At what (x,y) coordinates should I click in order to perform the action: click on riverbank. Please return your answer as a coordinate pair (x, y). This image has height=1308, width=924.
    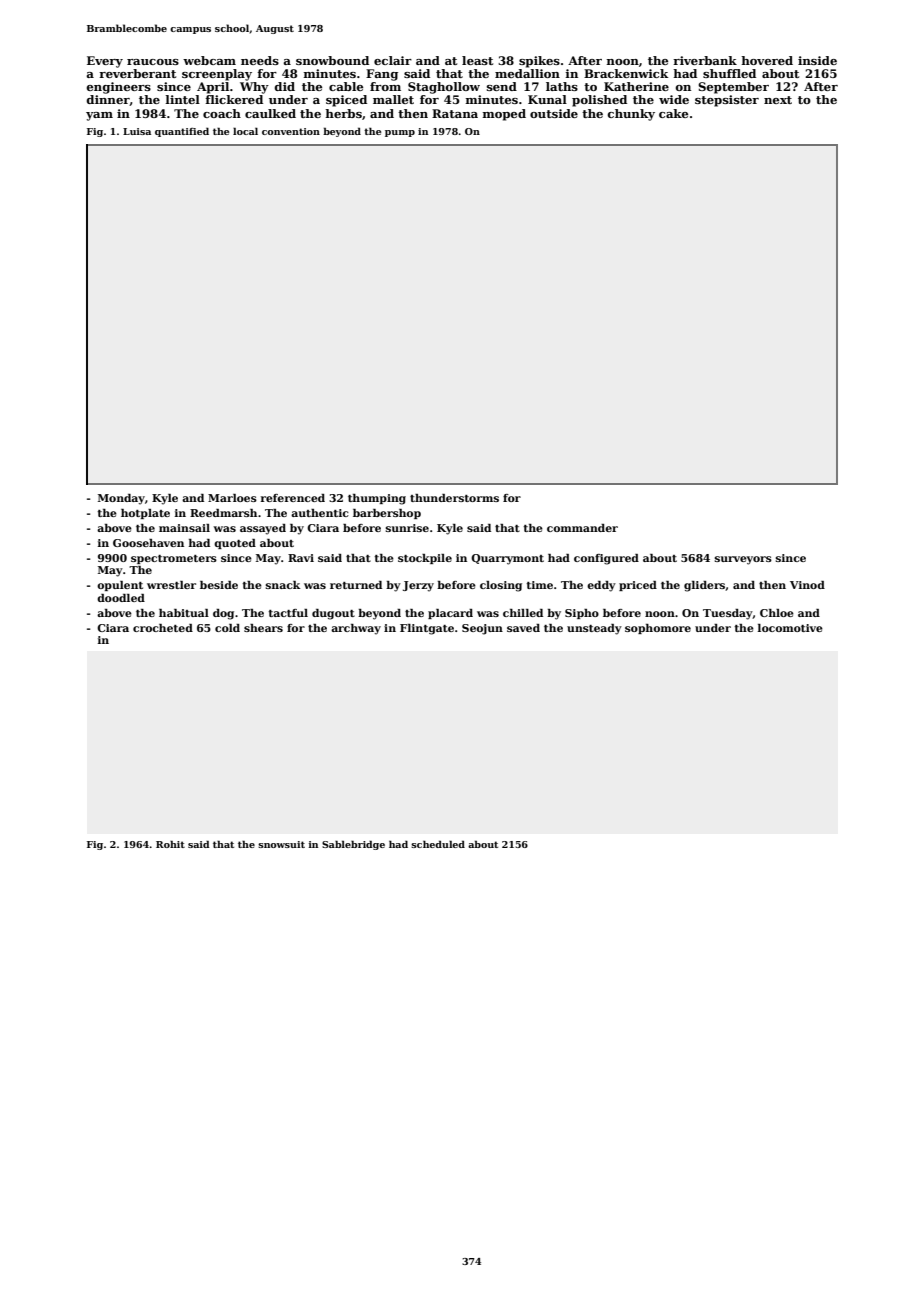
    Looking at the image, I should click on (705, 60).
